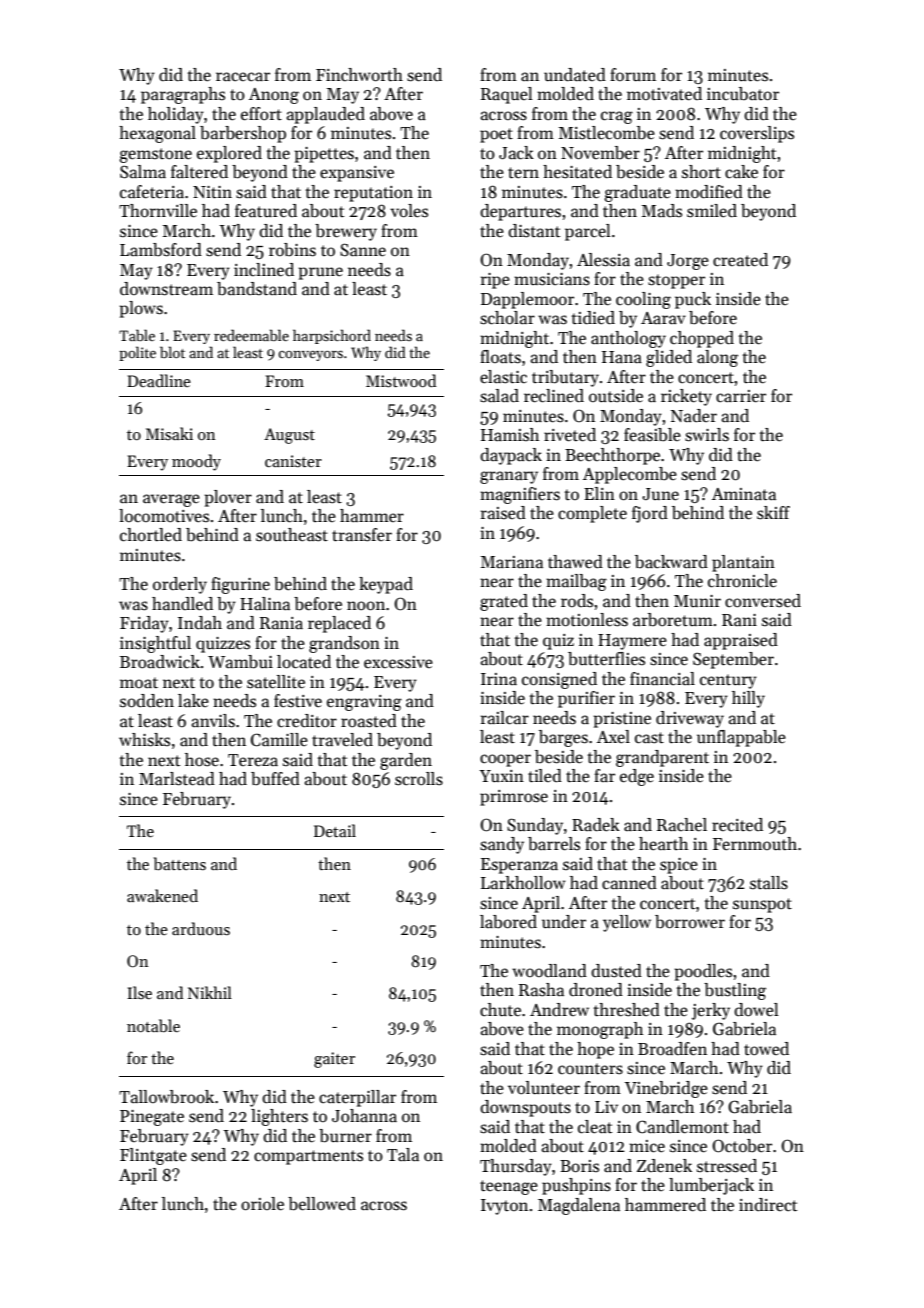  Describe the element at coordinates (143, 172) in the screenshot. I see `Salma` at that location.
